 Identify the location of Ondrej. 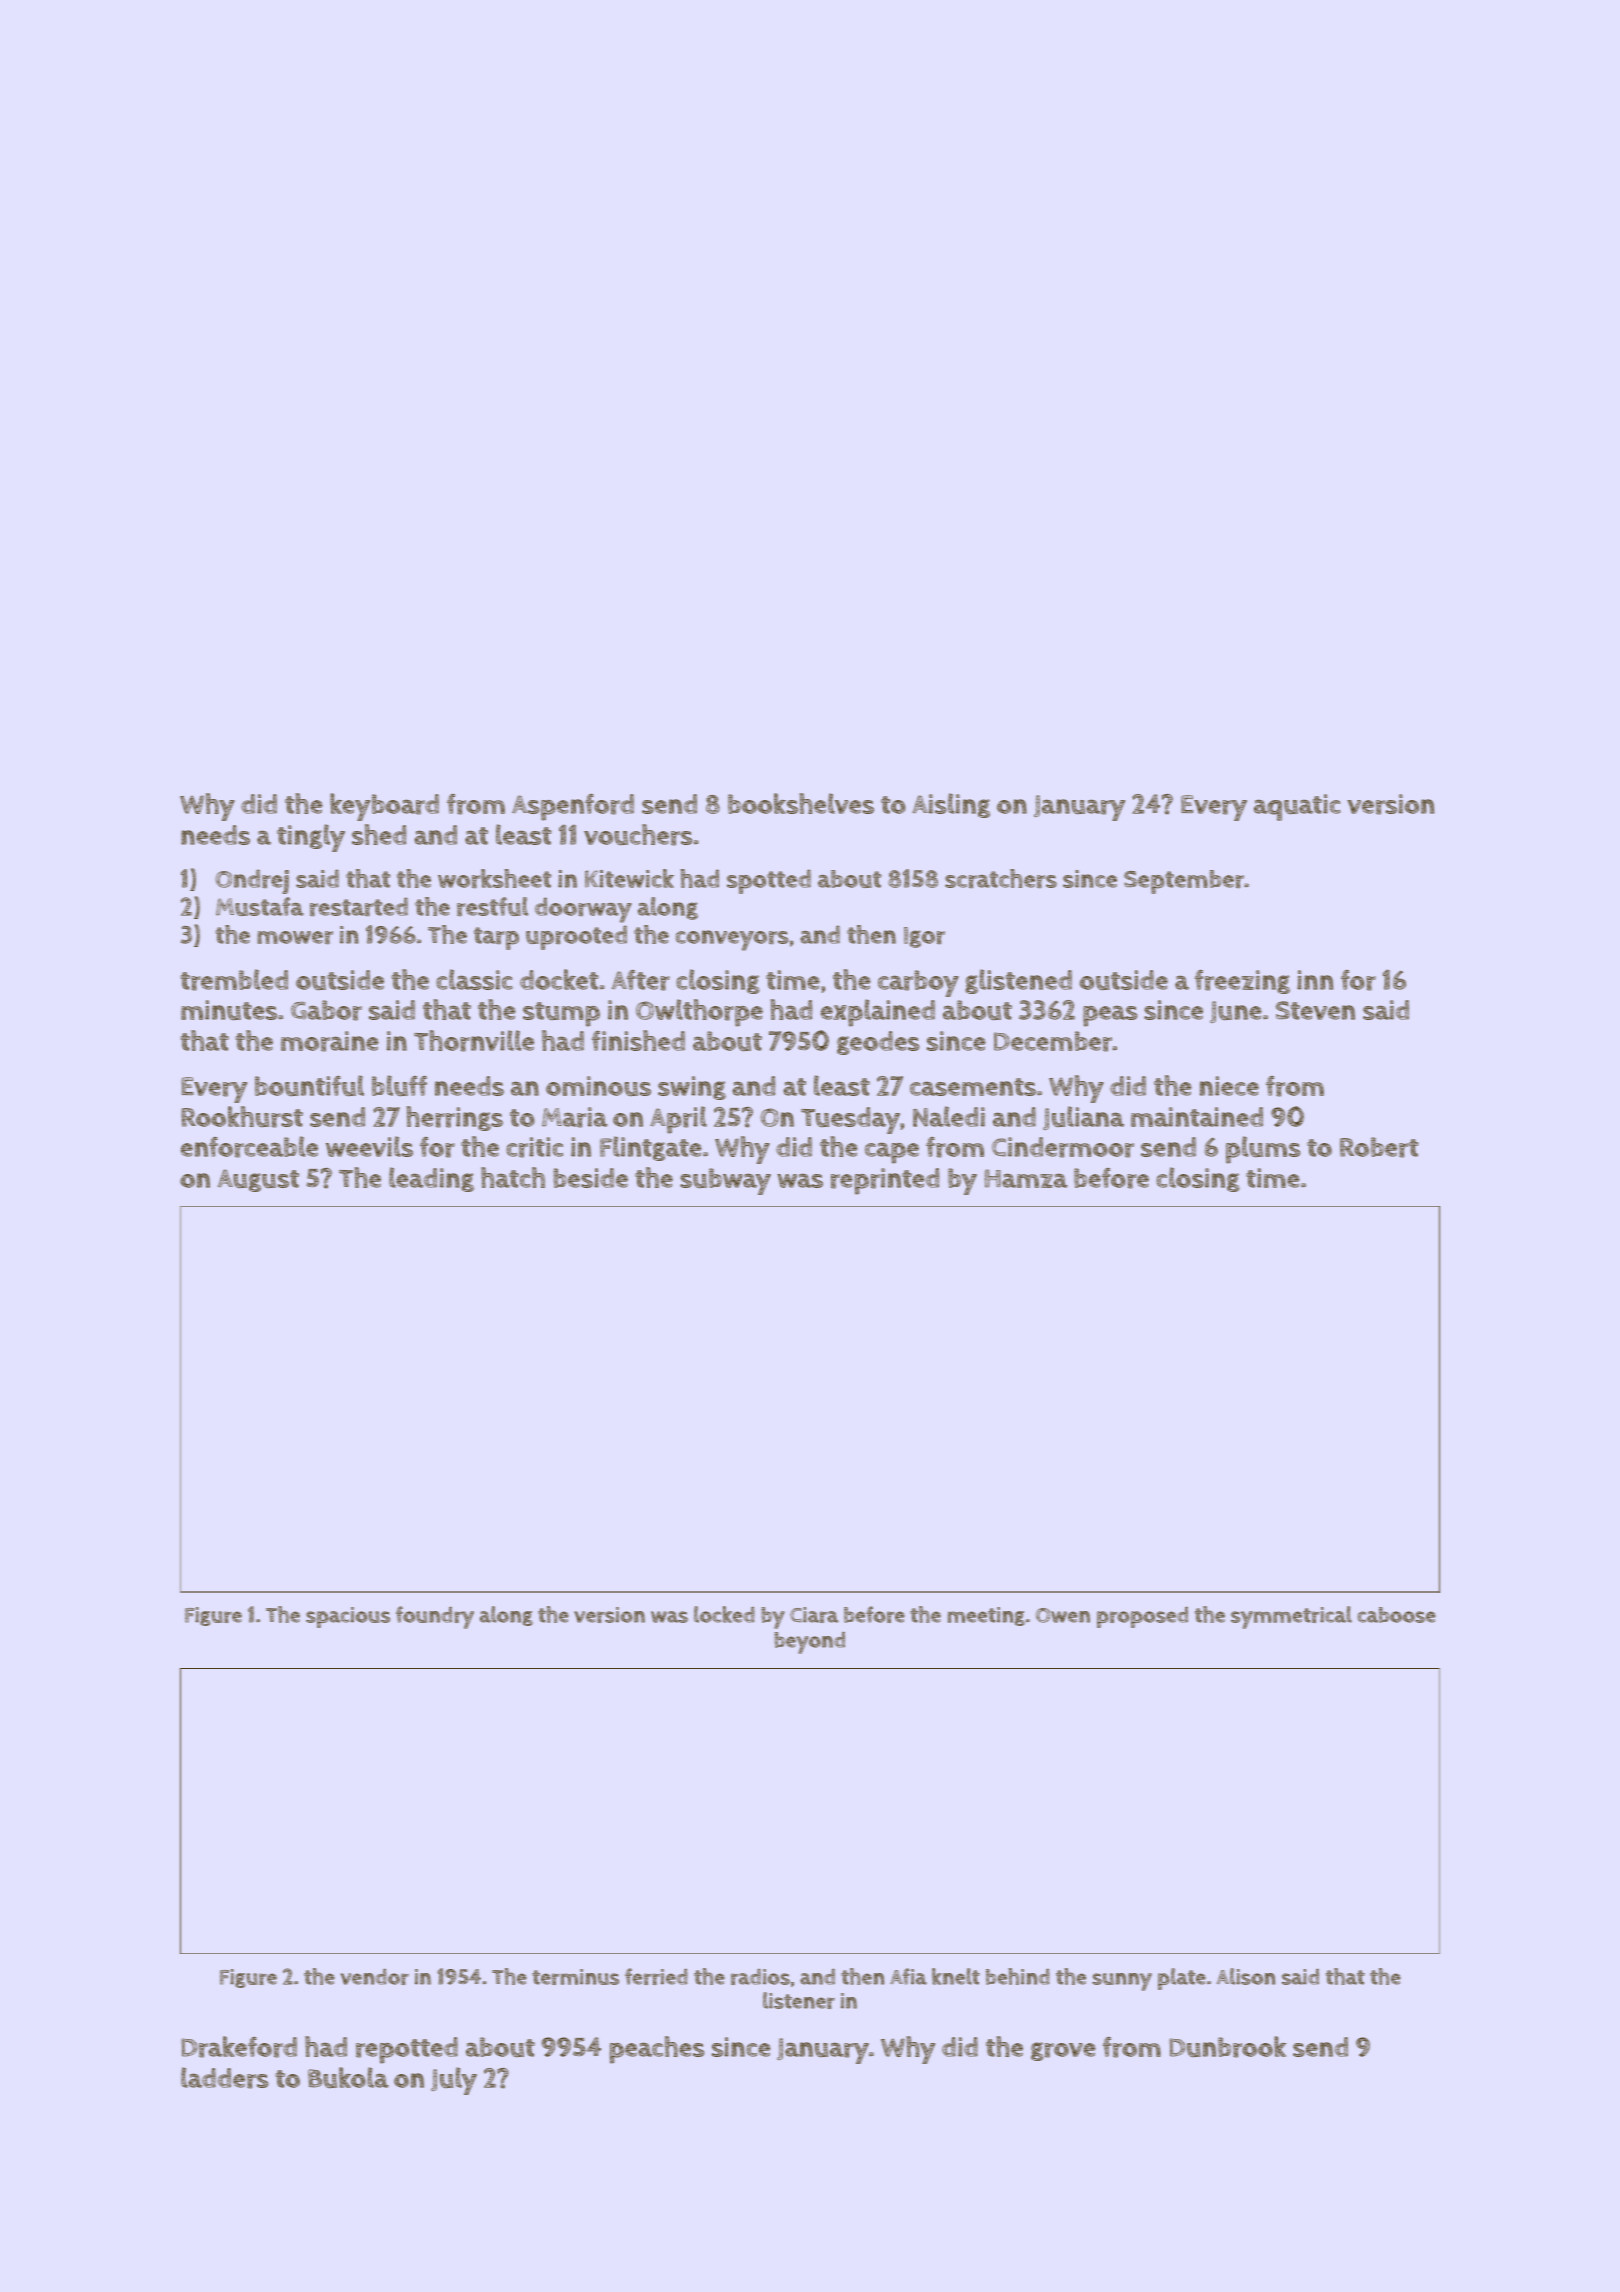
(252, 881).
